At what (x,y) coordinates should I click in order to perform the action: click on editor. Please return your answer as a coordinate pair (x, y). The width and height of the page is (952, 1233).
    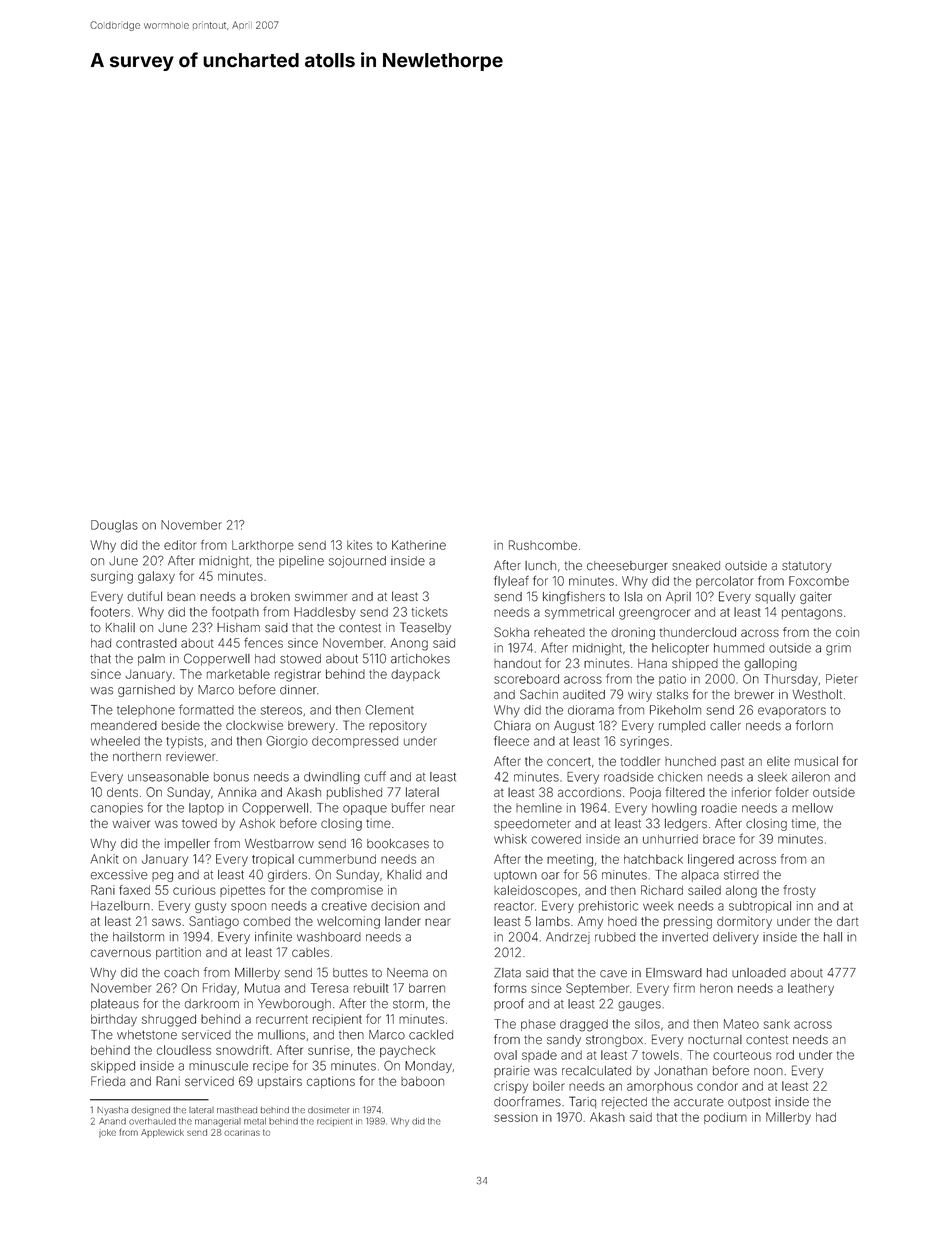
    Looking at the image, I should click on (180, 545).
